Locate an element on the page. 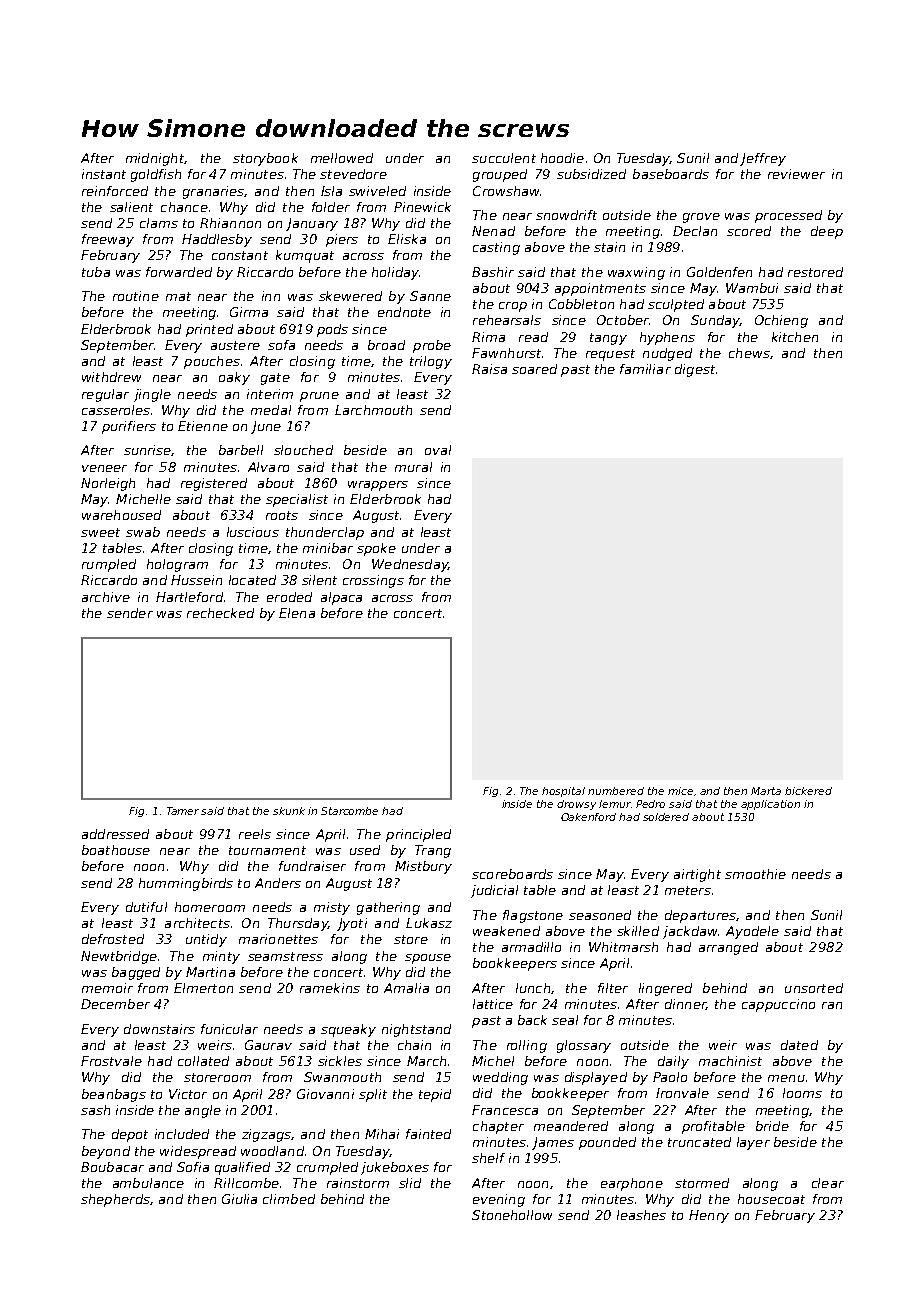 The image size is (924, 1308). Hartleford is located at coordinates (189, 597).
